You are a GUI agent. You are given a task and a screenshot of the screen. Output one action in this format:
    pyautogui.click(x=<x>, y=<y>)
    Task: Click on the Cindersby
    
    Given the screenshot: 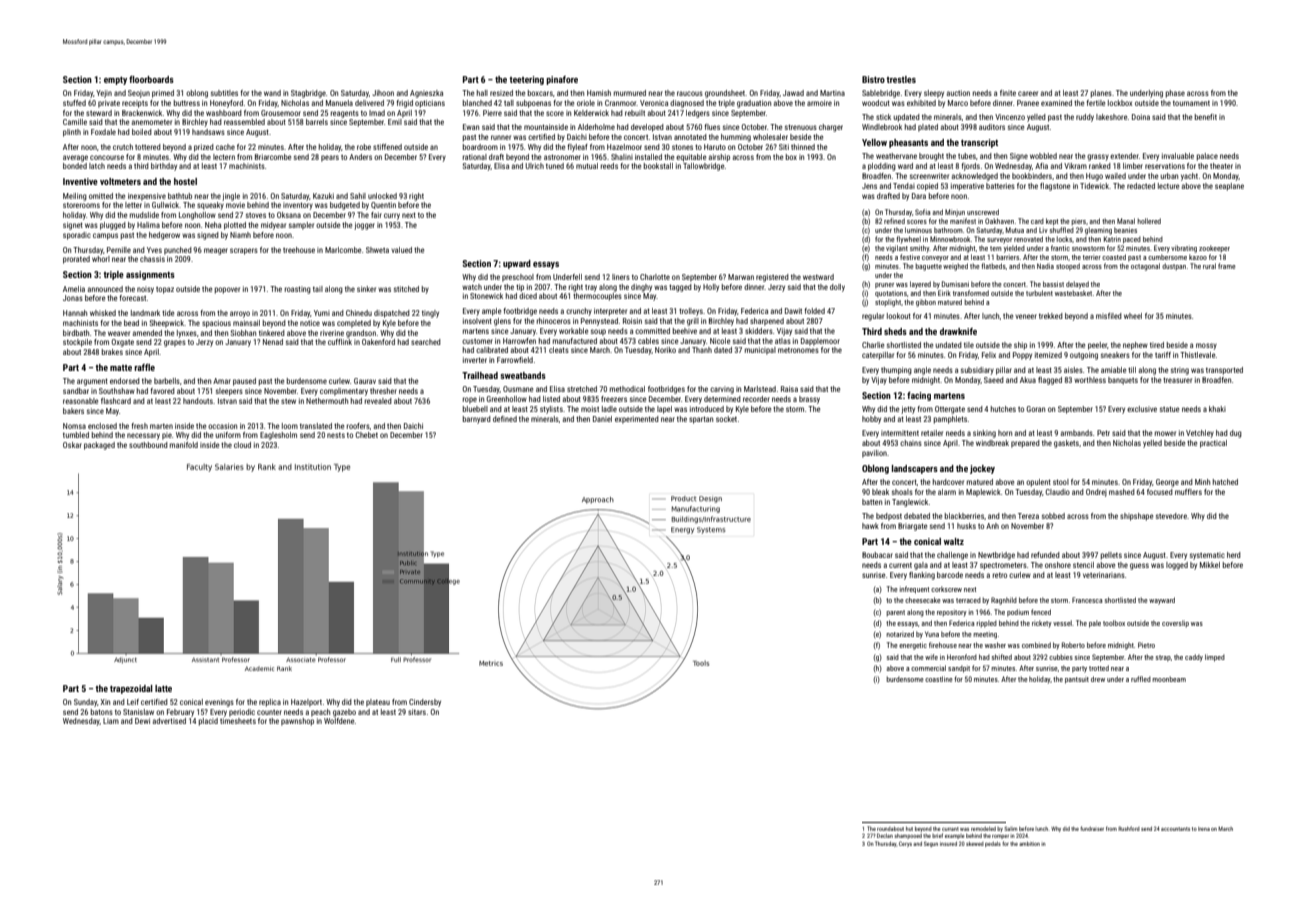 What is the action you would take?
    pyautogui.click(x=425, y=703)
